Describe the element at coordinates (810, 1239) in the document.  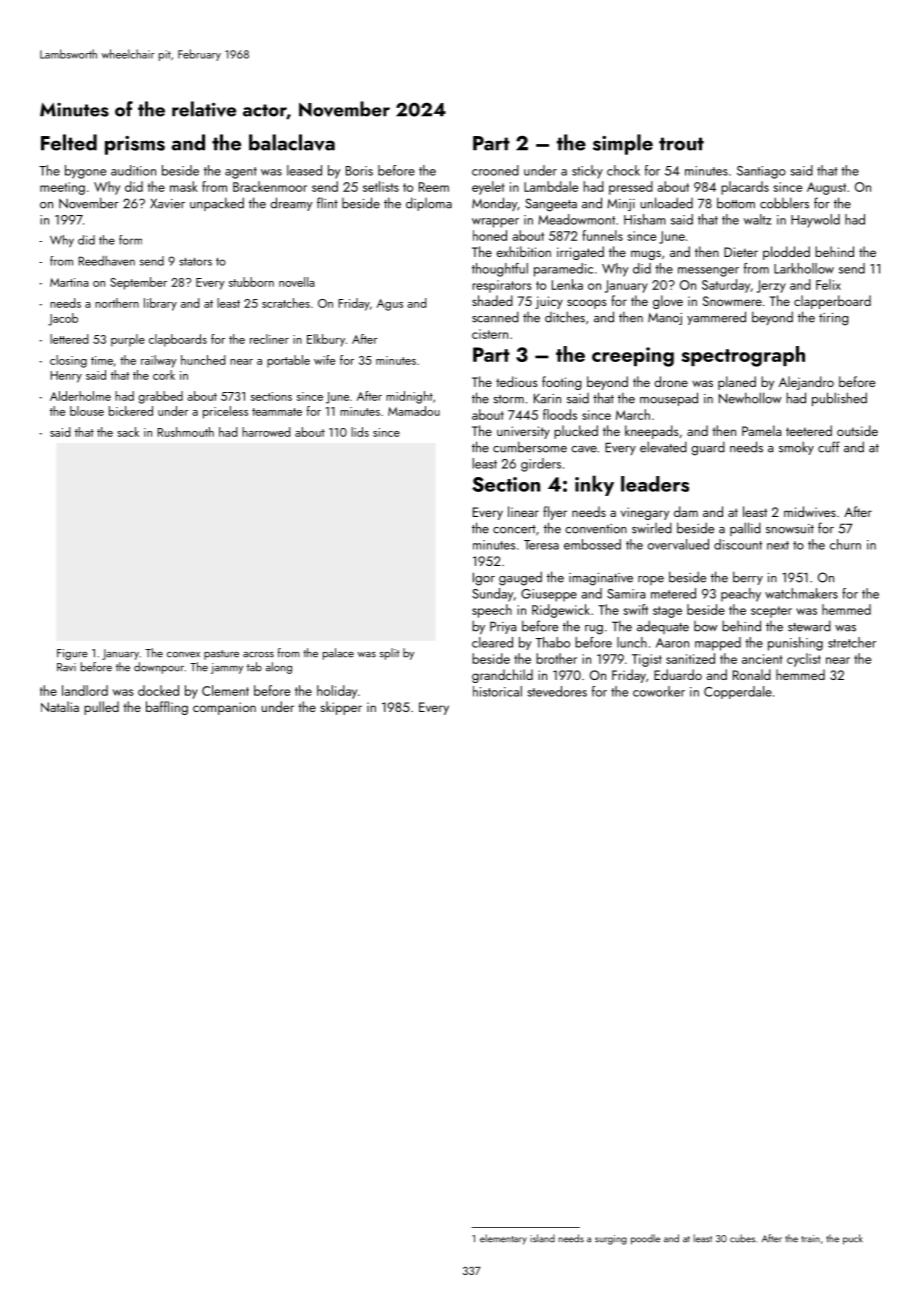
I see `train` at that location.
